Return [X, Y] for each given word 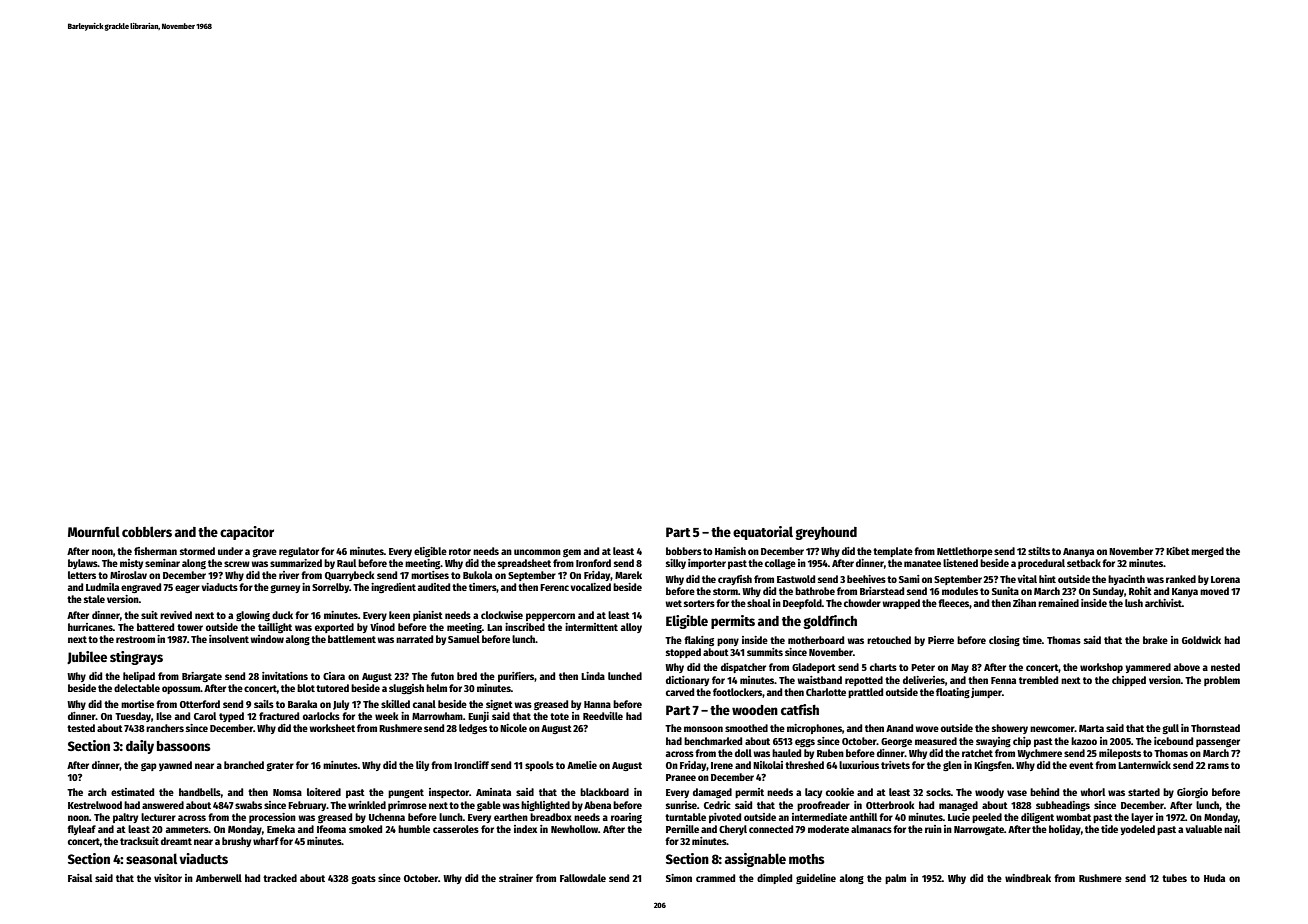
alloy [631, 628]
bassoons [184, 746]
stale [94, 599]
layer [1142, 818]
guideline [816, 879]
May [960, 668]
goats [364, 879]
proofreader [823, 806]
